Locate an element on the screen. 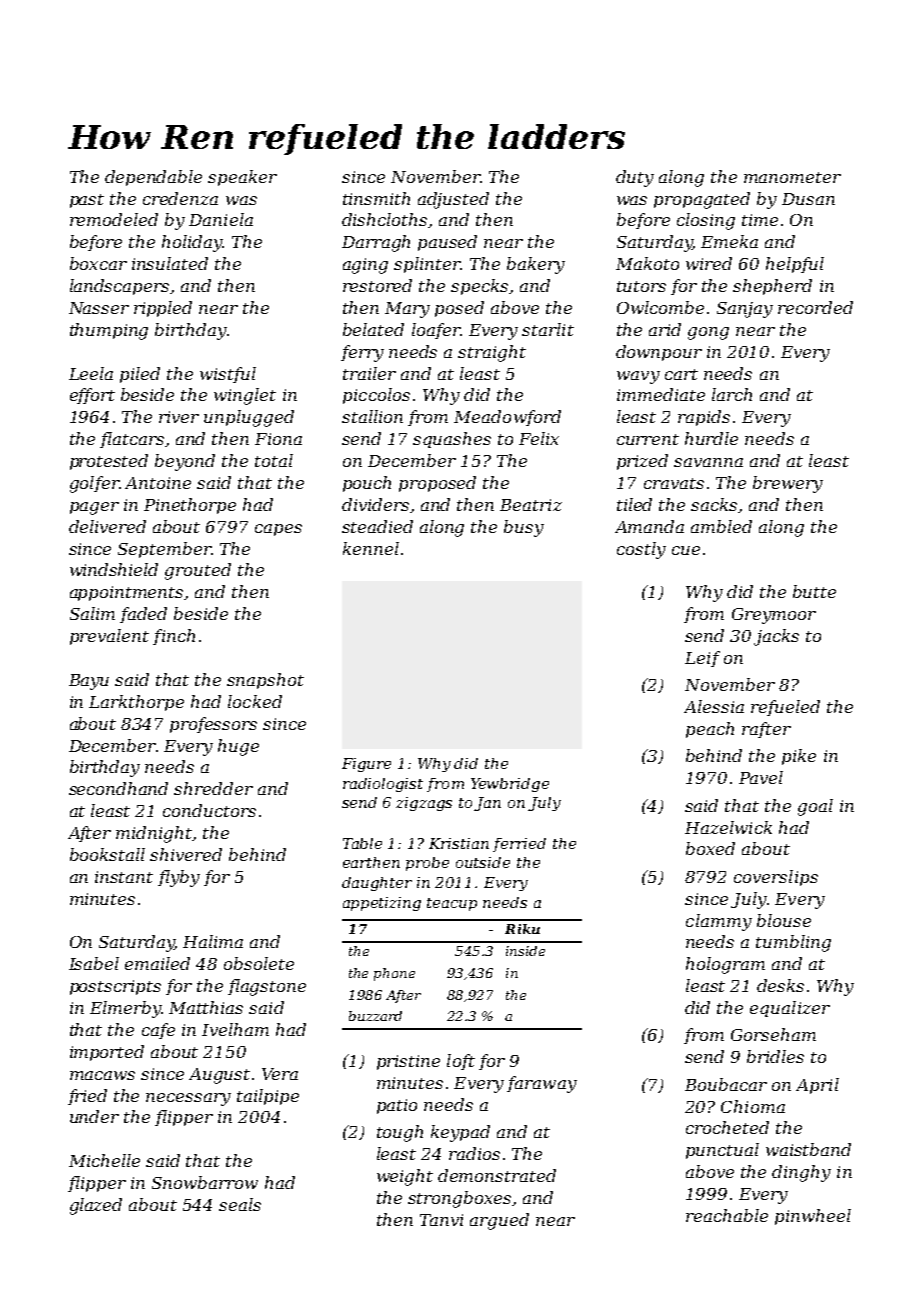 This screenshot has width=924, height=1308. grouted is located at coordinates (198, 571).
